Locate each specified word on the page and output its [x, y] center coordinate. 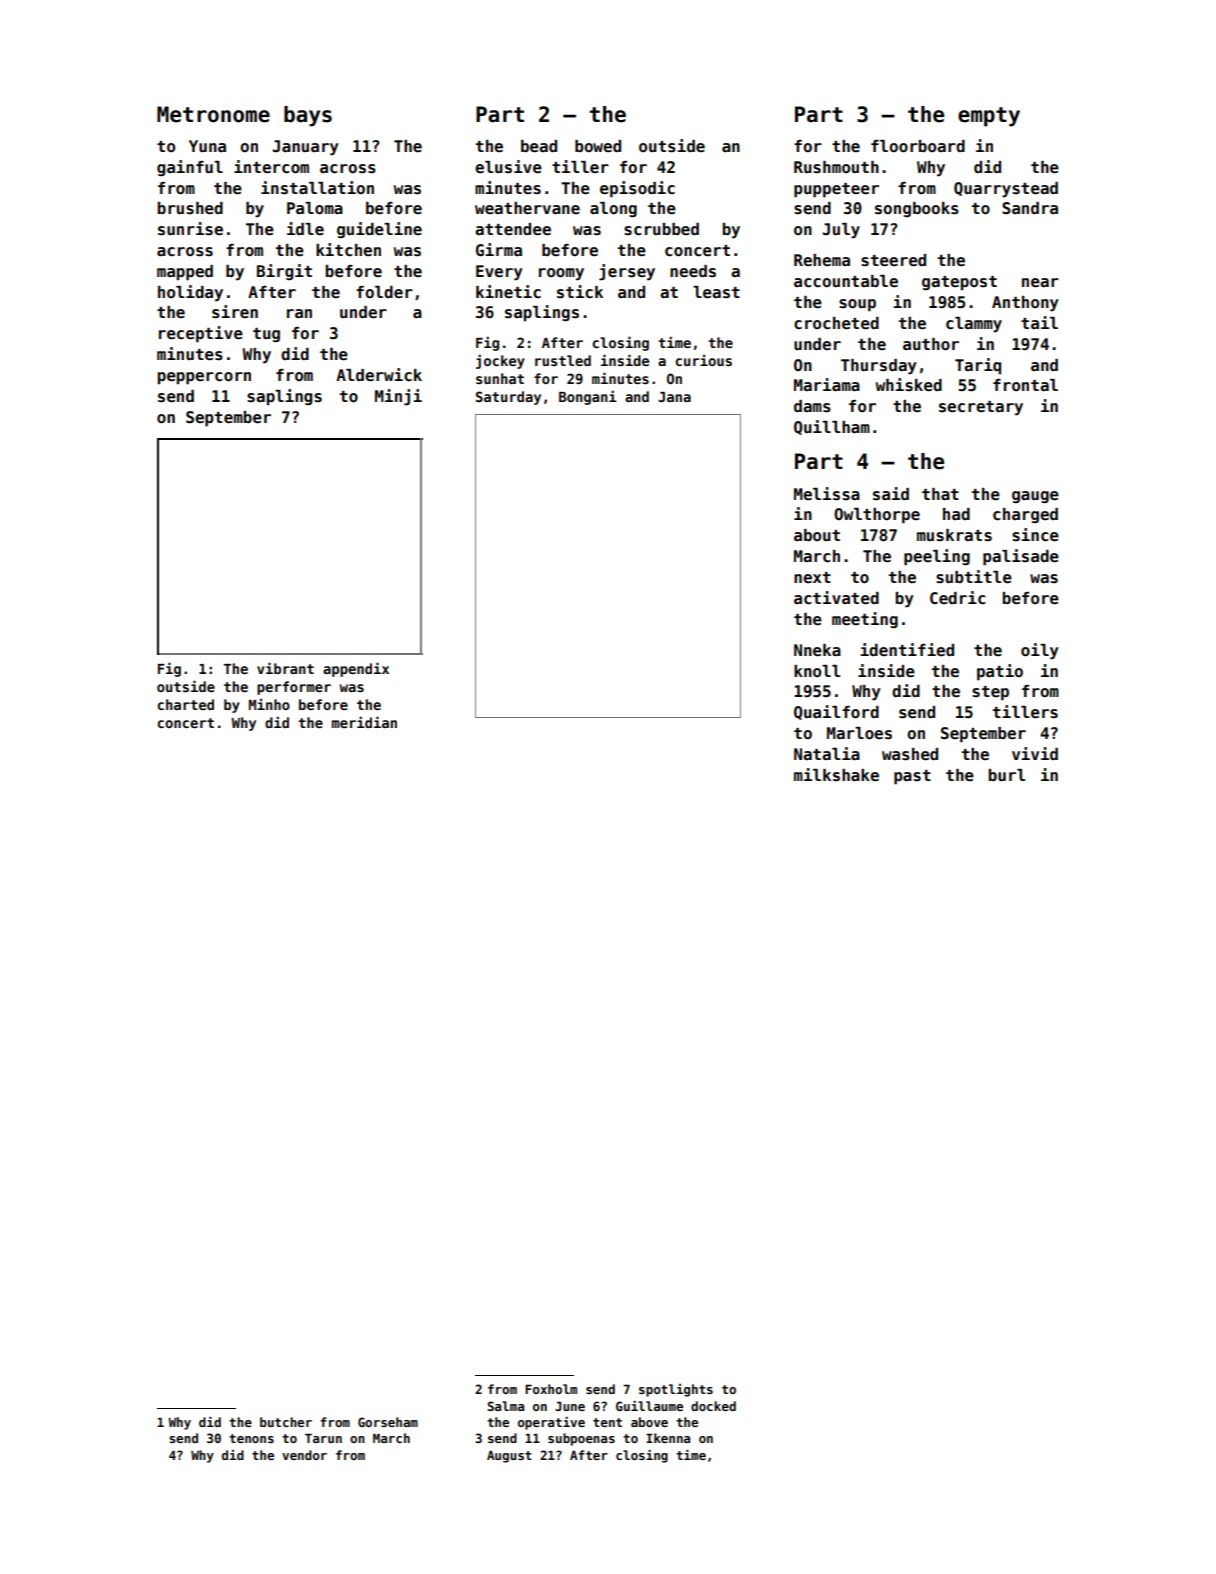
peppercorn [204, 378]
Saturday [508, 398]
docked [713, 1406]
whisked [909, 385]
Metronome [213, 114]
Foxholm [551, 1389]
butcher [286, 1422]
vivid [1035, 753]
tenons [251, 1438]
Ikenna [668, 1438]
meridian [364, 722]
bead [539, 146]
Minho [269, 704]
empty [989, 117]
